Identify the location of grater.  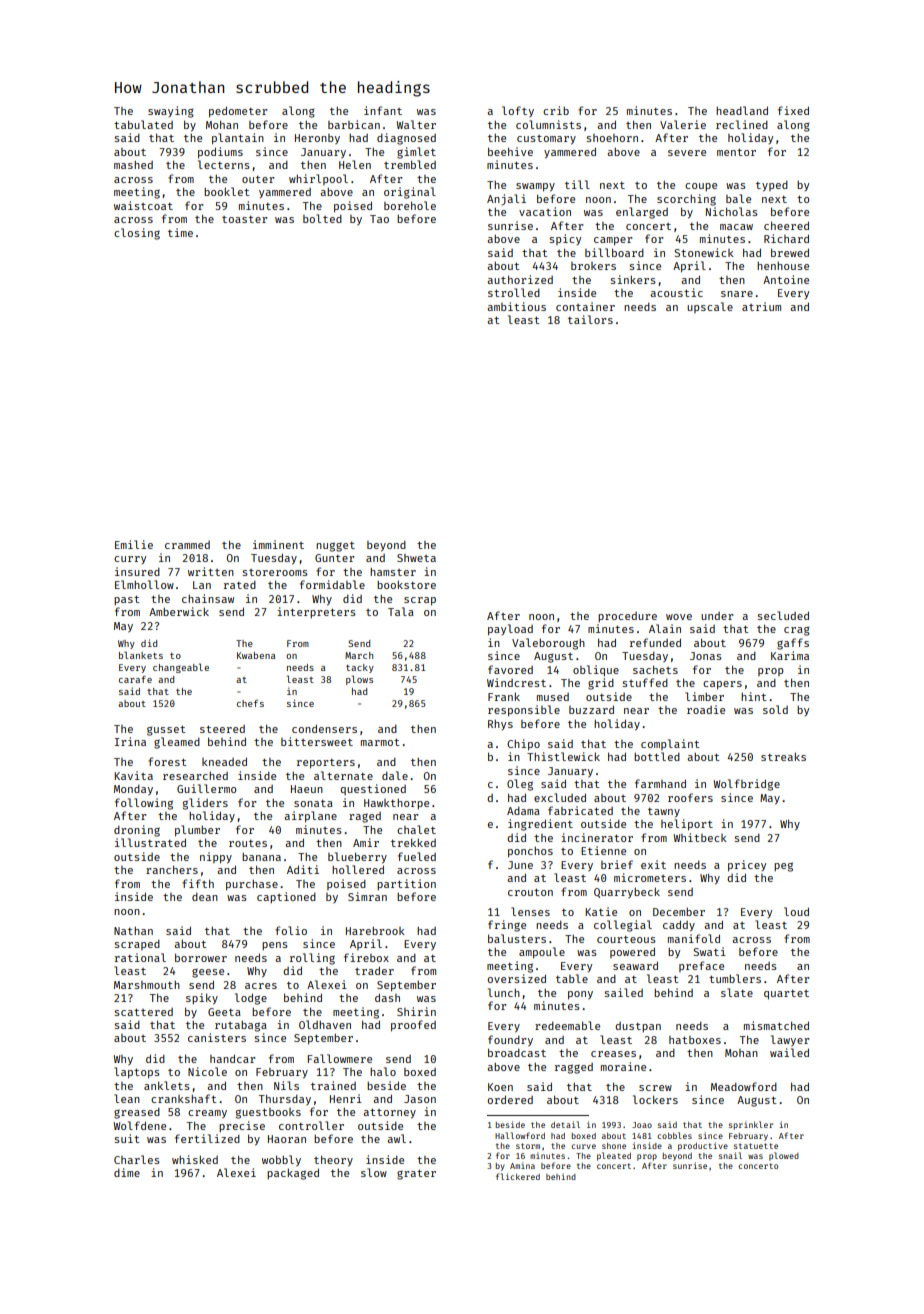
(416, 1175).
